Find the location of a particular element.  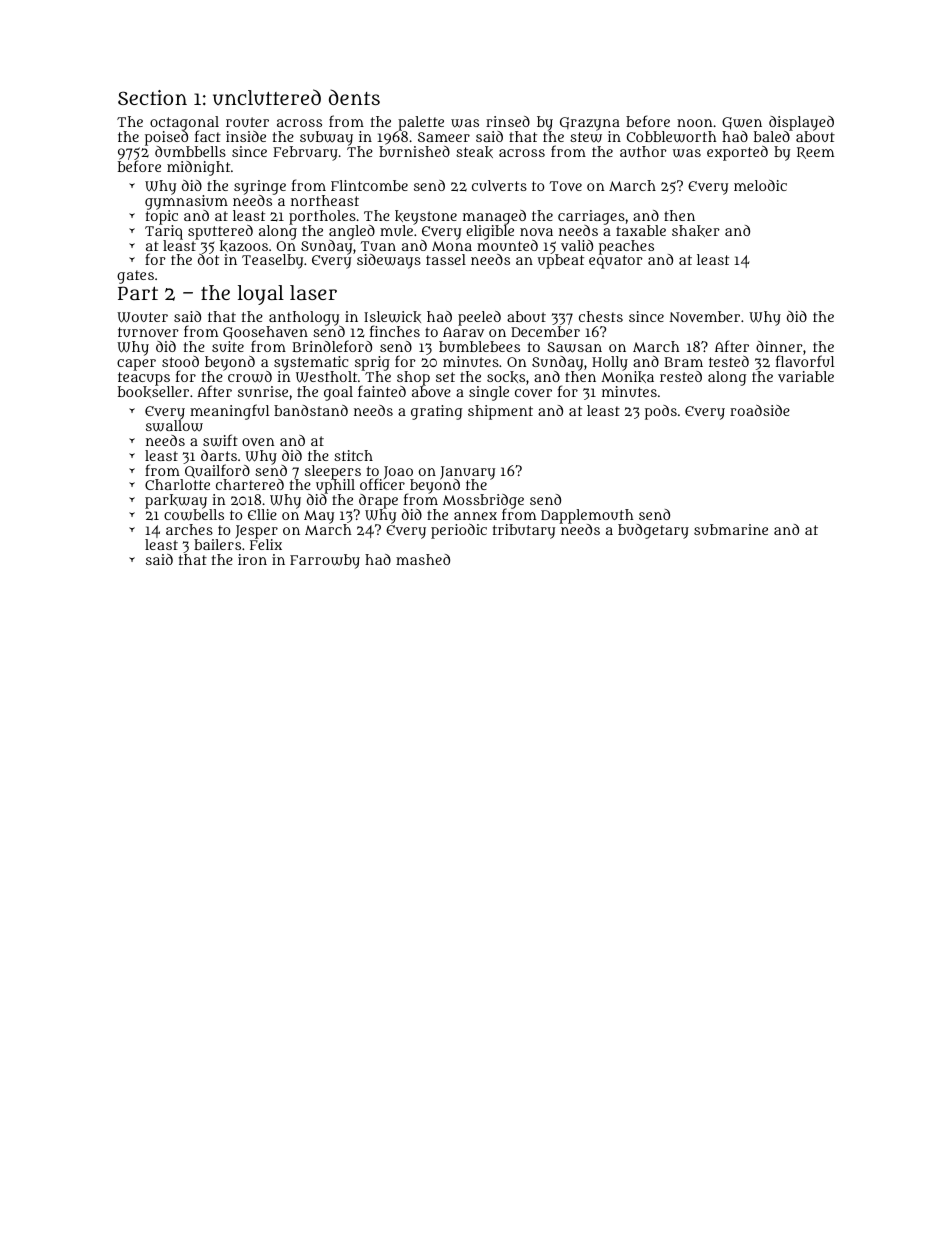

Section is located at coordinates (152, 97).
